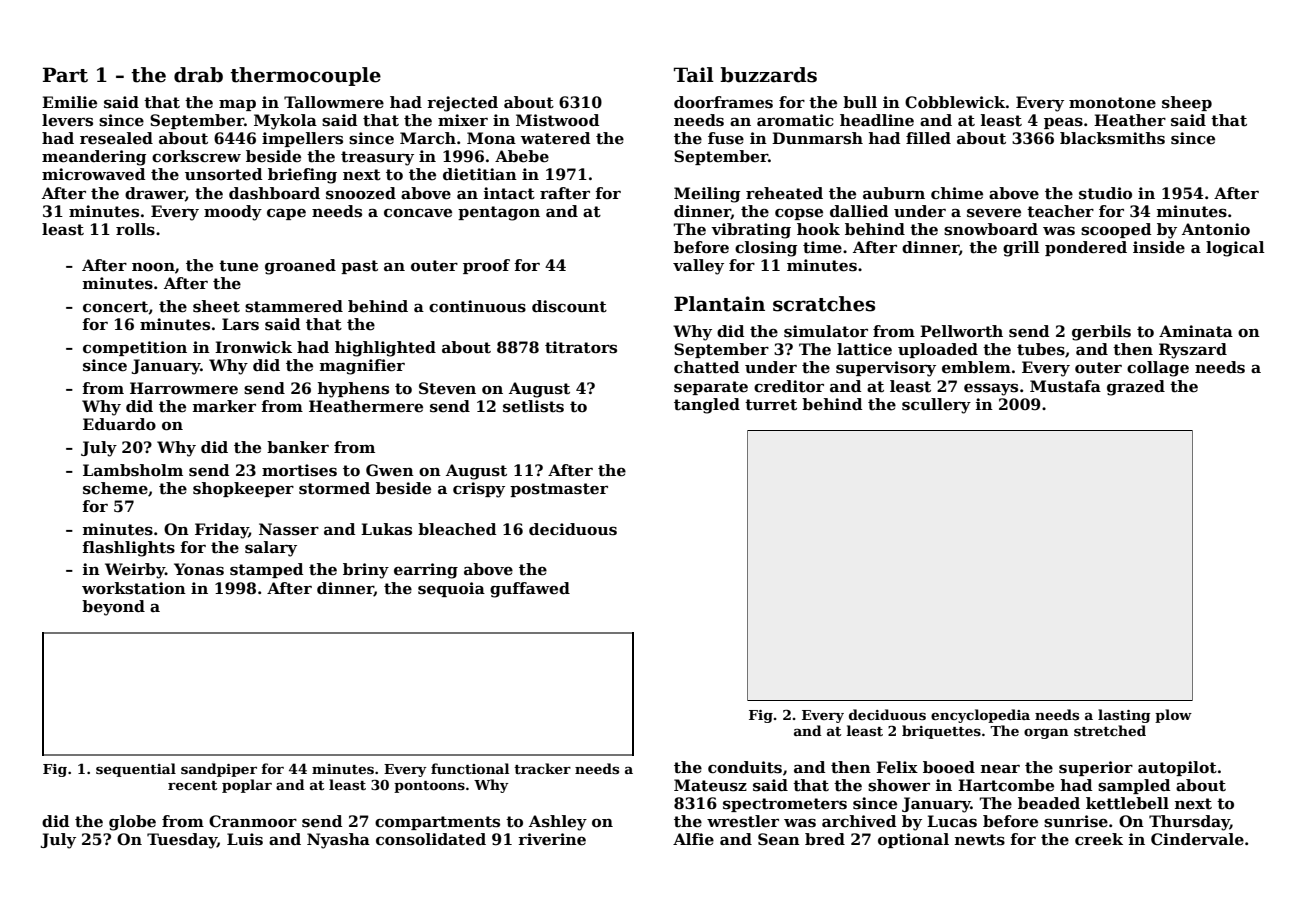 The height and width of the document is (924, 1308). Describe the element at coordinates (1136, 388) in the document. I see `grazed` at that location.
